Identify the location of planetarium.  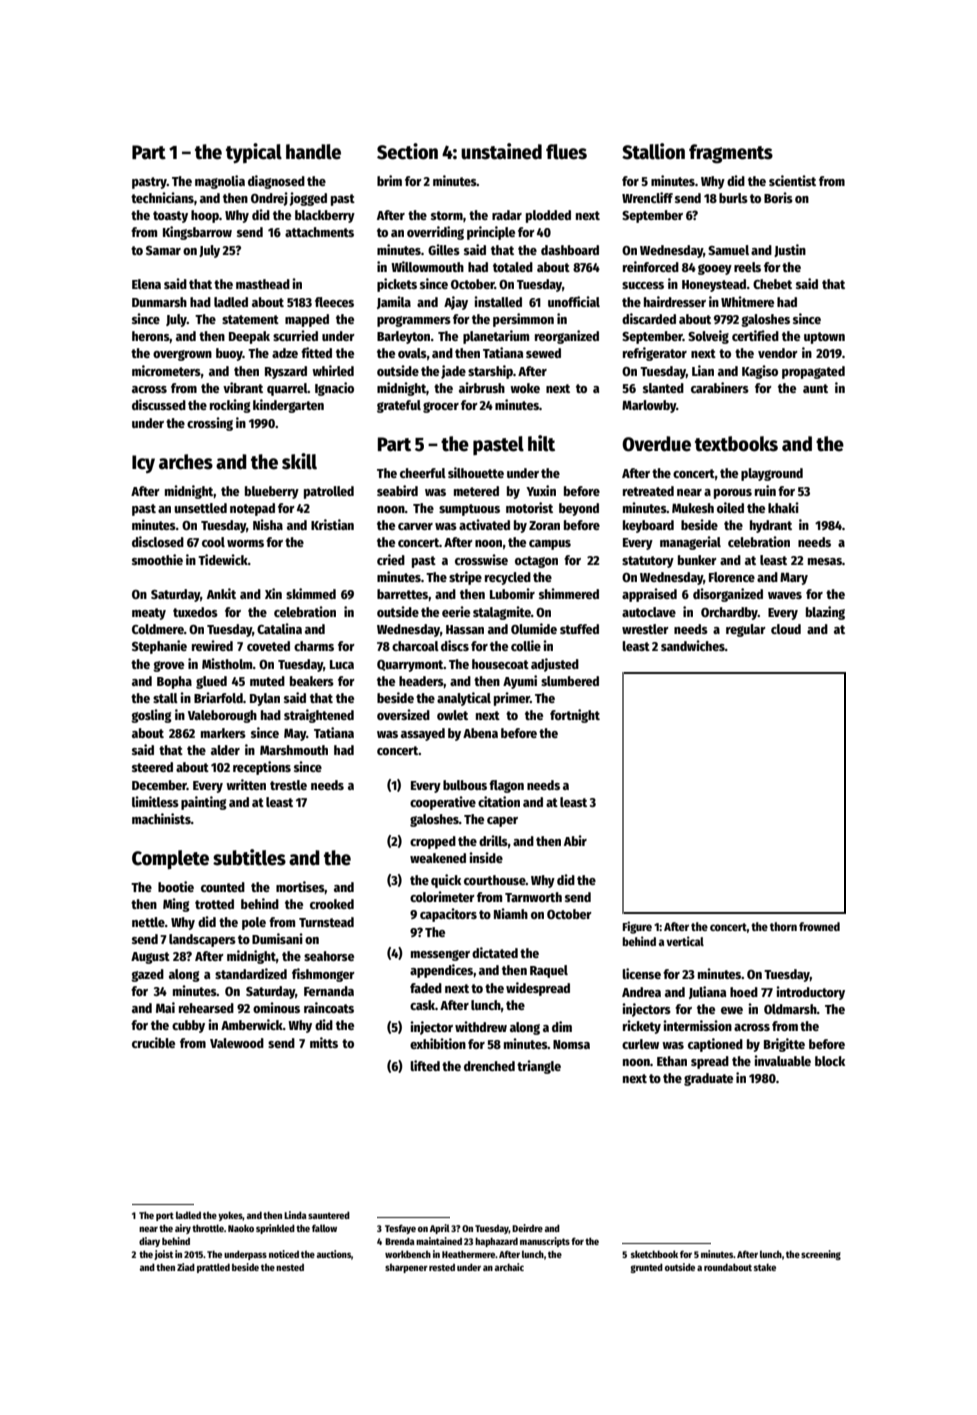
(496, 337).
